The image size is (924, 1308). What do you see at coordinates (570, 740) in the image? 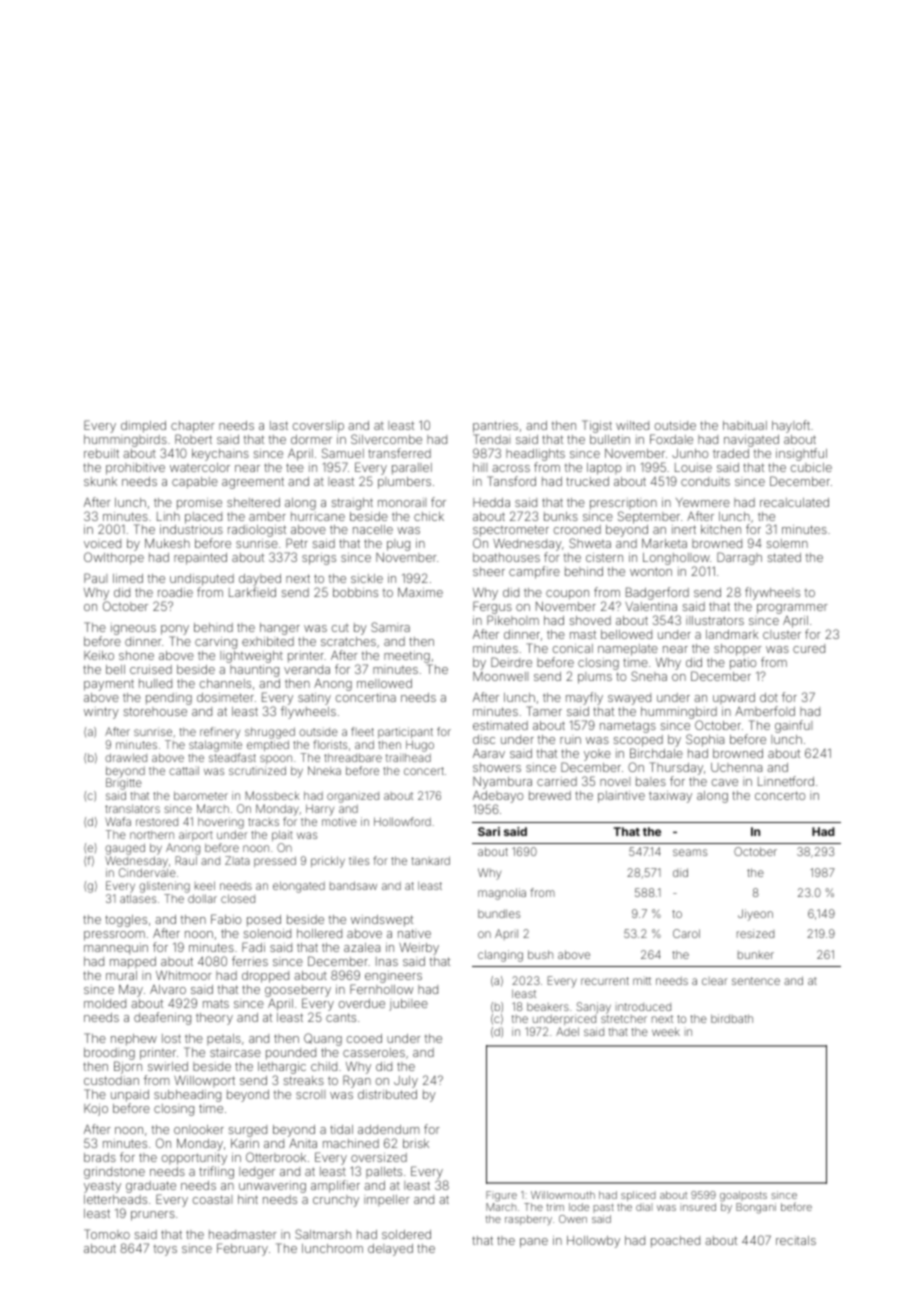
I see `ruin` at bounding box center [570, 740].
